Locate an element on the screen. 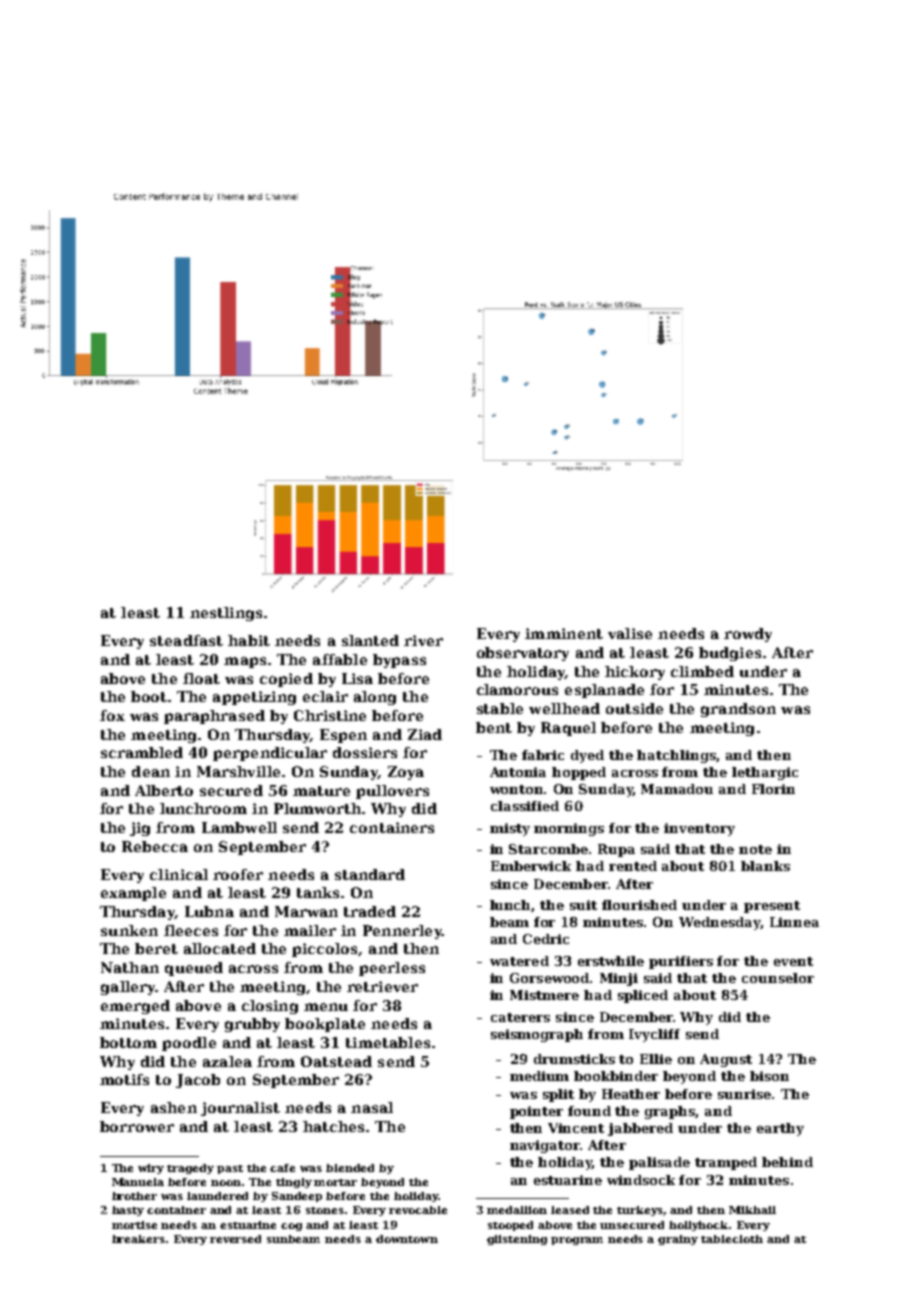 The width and height of the screenshot is (924, 1308). Sandeep is located at coordinates (297, 1197).
